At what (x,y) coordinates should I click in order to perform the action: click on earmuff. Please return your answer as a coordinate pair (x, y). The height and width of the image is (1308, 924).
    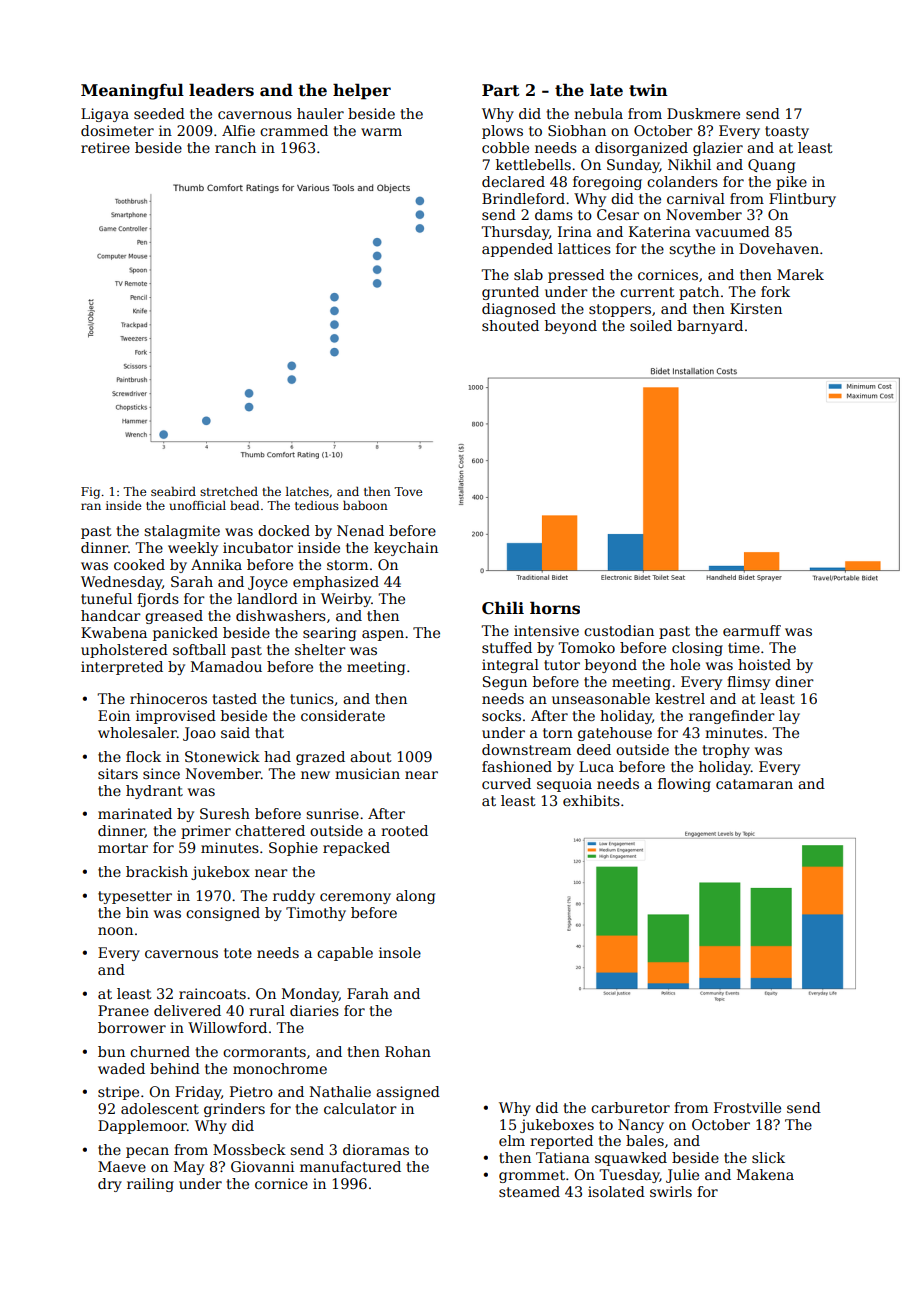
    Looking at the image, I should click on (752, 630).
